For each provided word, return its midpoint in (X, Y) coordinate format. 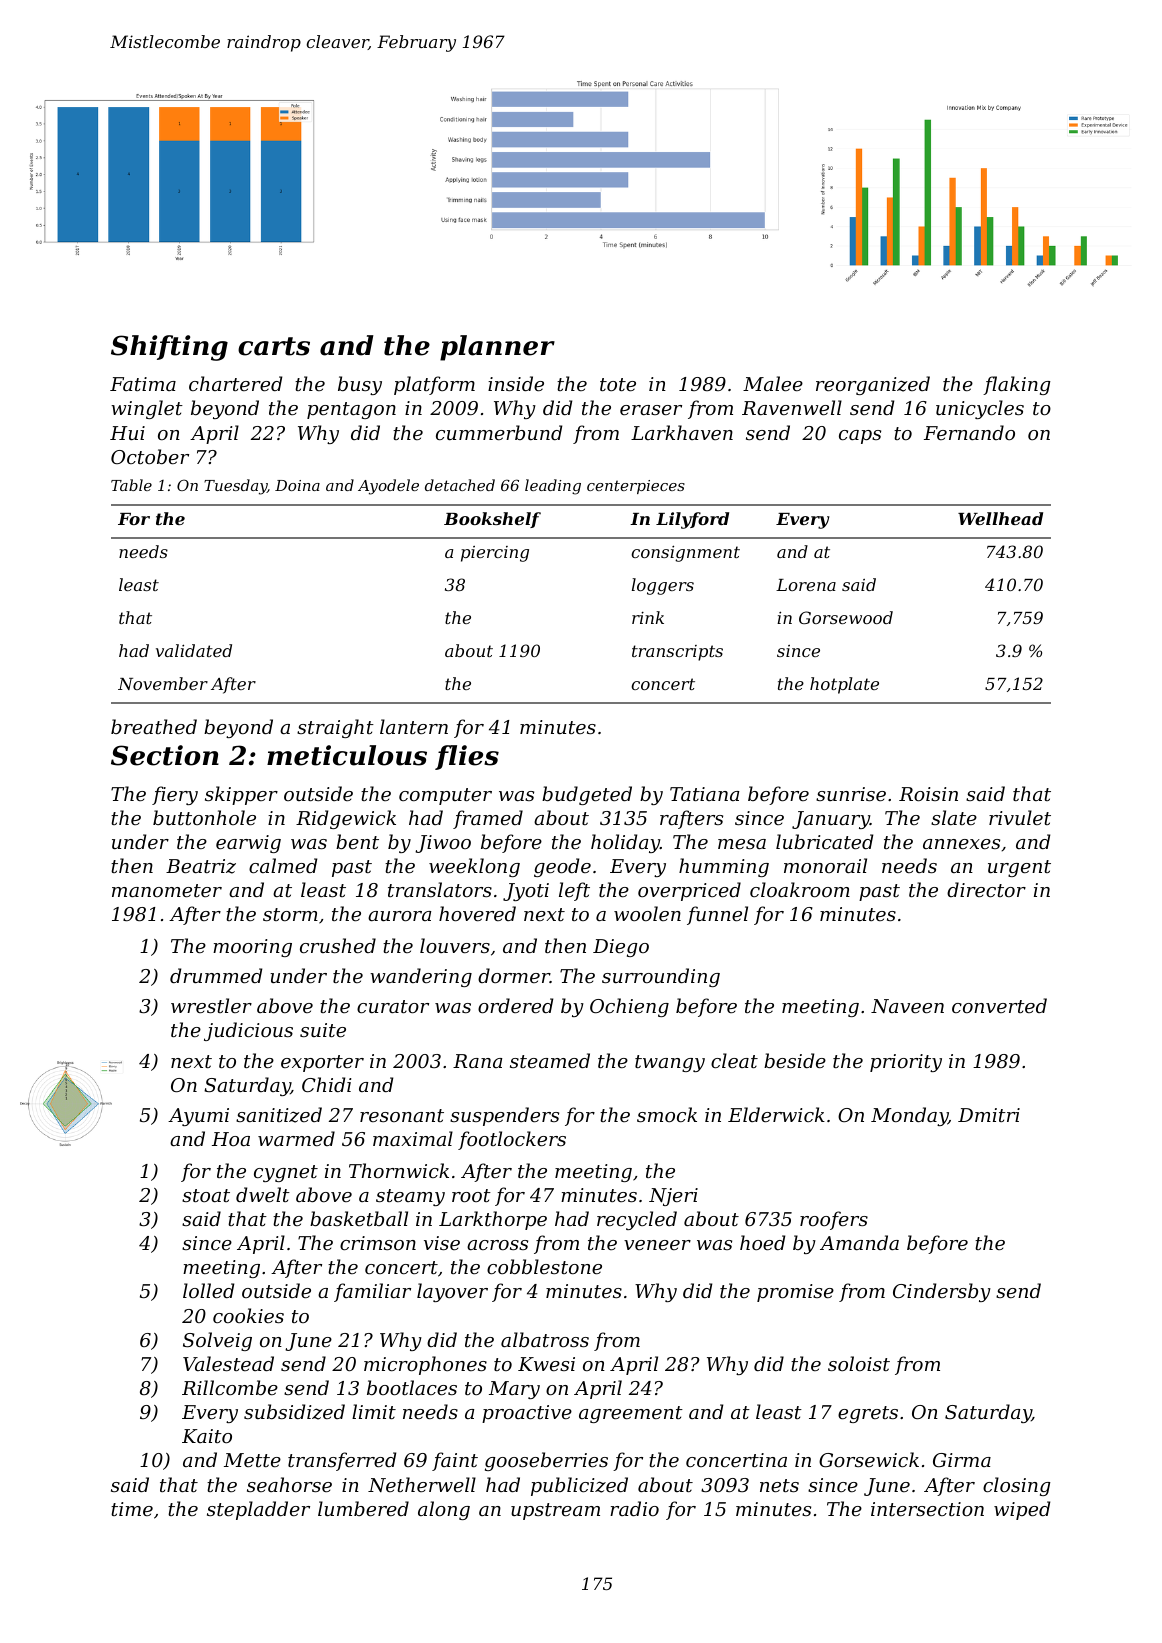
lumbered (363, 1508)
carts (274, 346)
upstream (555, 1511)
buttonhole (204, 817)
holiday (625, 843)
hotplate (844, 685)
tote (618, 384)
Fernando (969, 432)
